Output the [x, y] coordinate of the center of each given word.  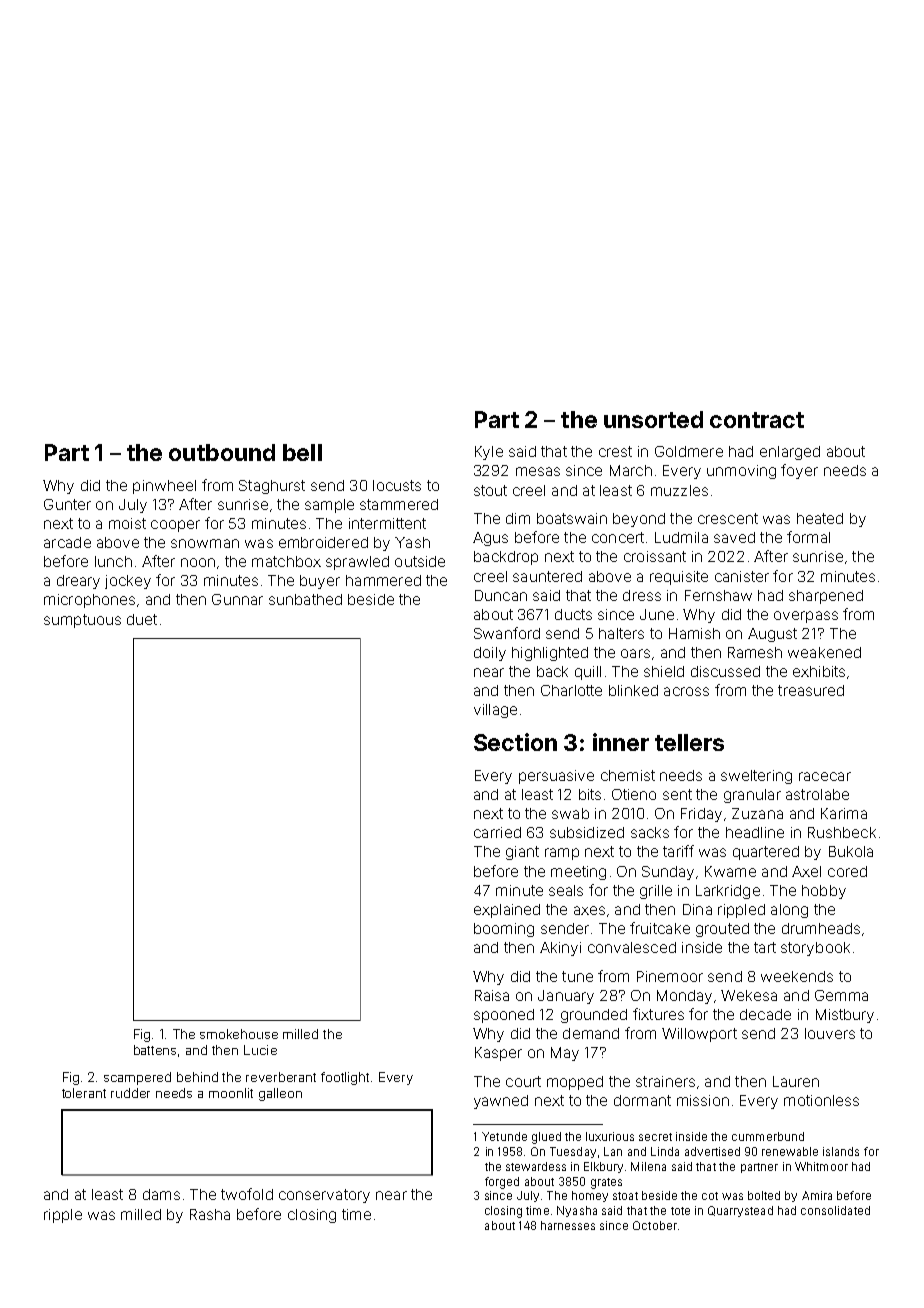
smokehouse [239, 1034]
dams [161, 1194]
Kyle [489, 453]
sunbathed [305, 599]
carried [497, 832]
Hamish [694, 633]
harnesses [568, 1225]
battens [155, 1050]
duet [142, 619]
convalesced [632, 947]
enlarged [790, 453]
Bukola [851, 851]
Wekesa [749, 995]
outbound [222, 452]
